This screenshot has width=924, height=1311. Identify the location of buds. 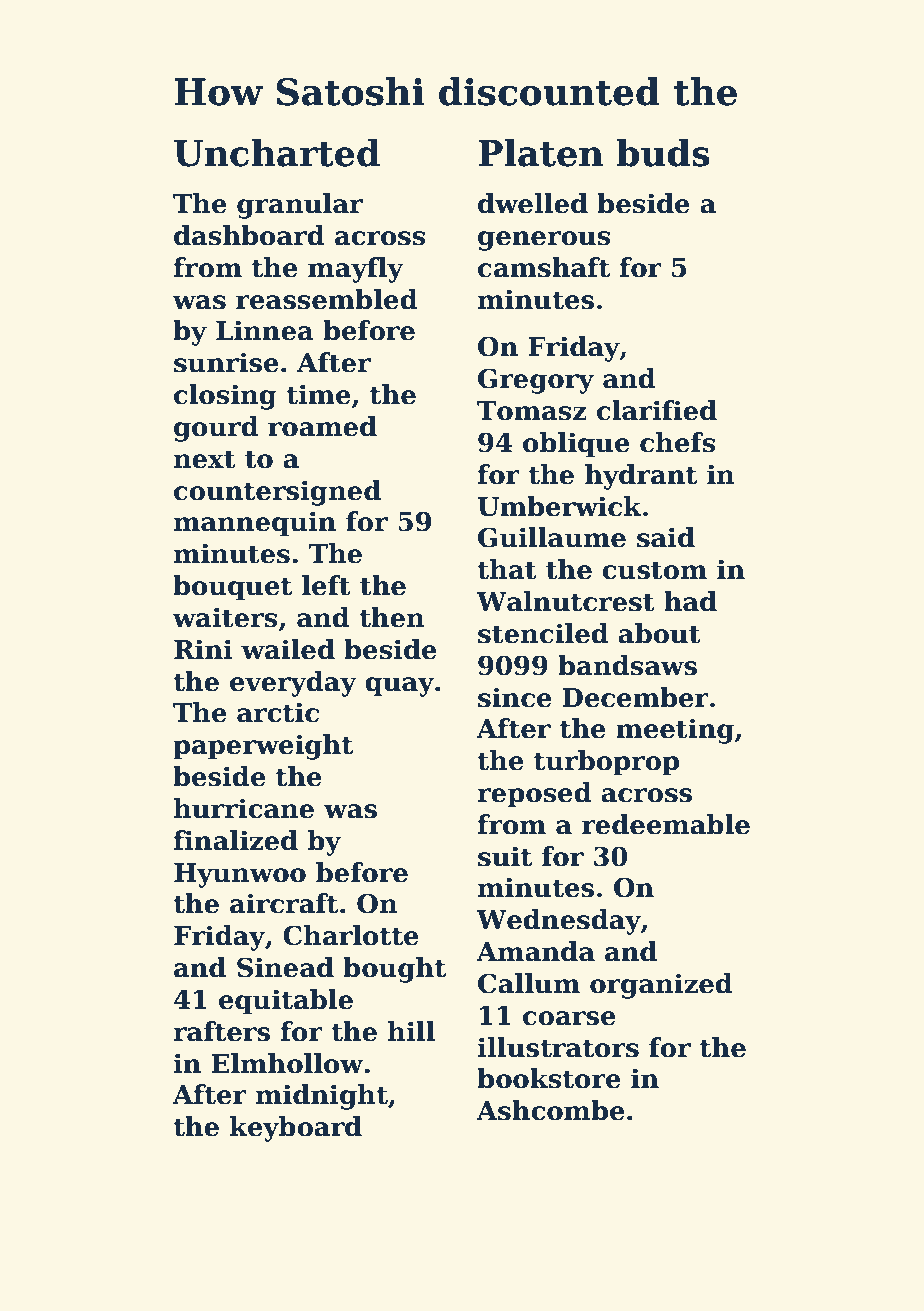
(663, 153).
